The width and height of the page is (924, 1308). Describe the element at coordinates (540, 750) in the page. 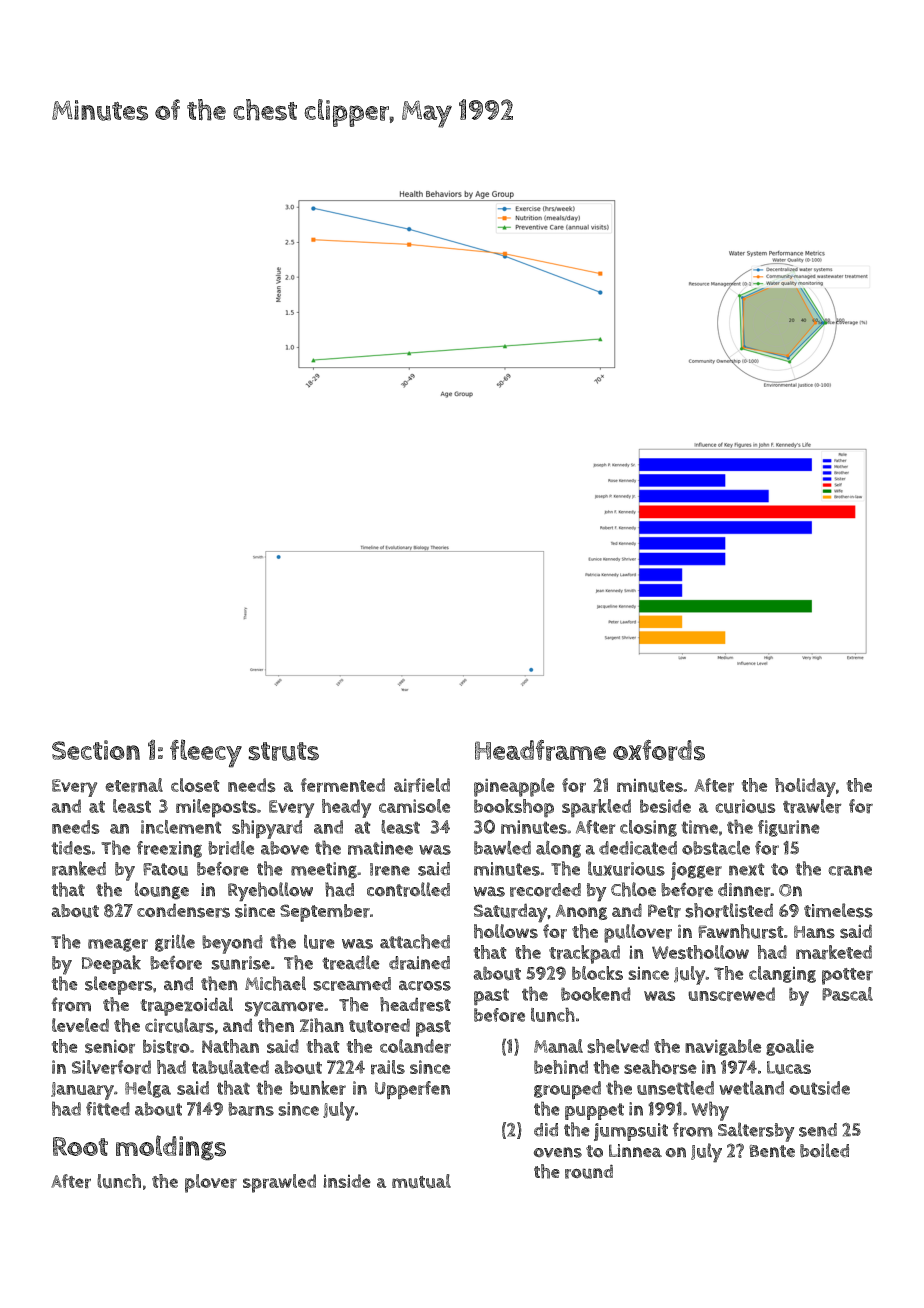

I see `Headframe` at that location.
